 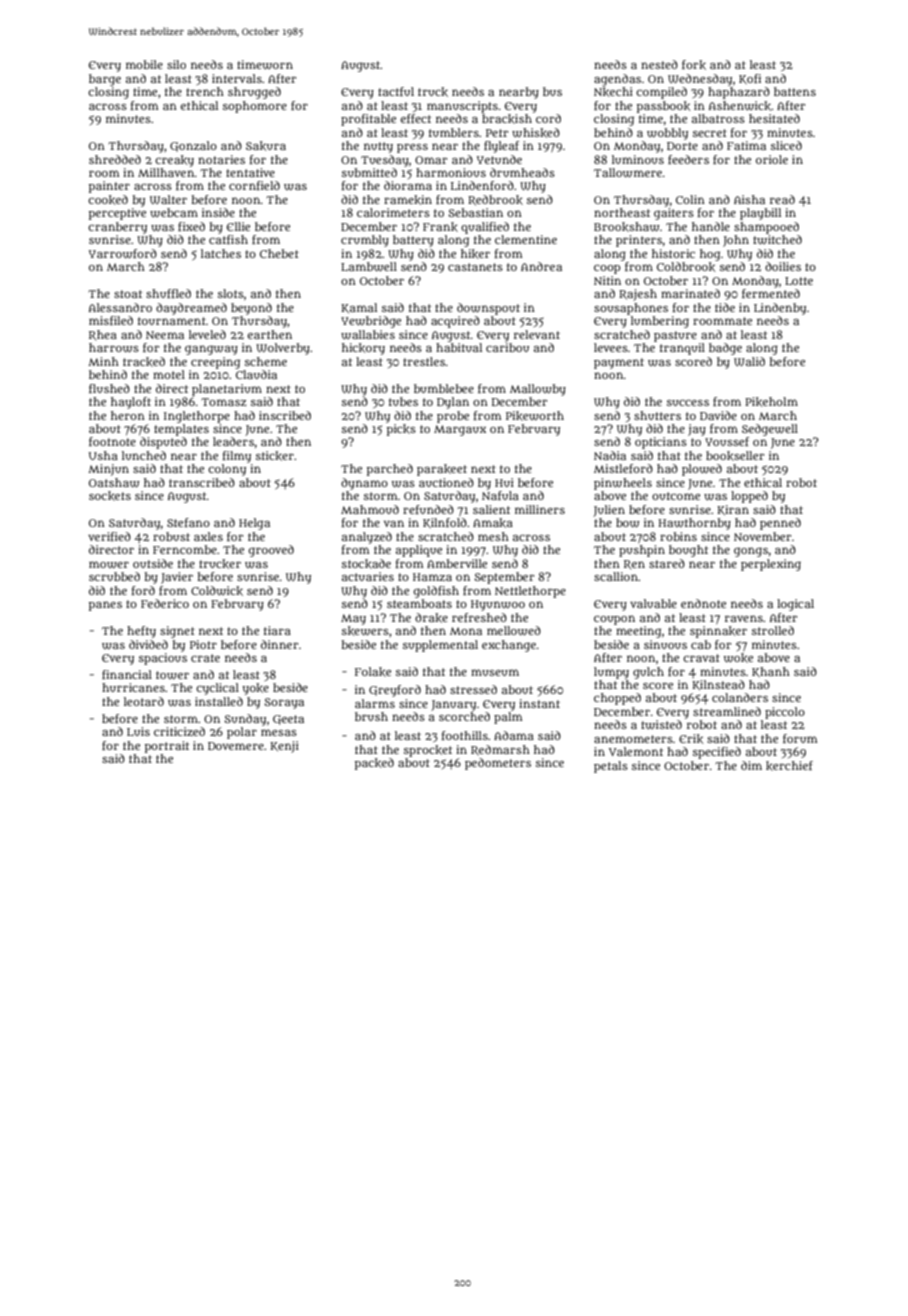 What do you see at coordinates (619, 363) in the page?
I see `payment` at bounding box center [619, 363].
